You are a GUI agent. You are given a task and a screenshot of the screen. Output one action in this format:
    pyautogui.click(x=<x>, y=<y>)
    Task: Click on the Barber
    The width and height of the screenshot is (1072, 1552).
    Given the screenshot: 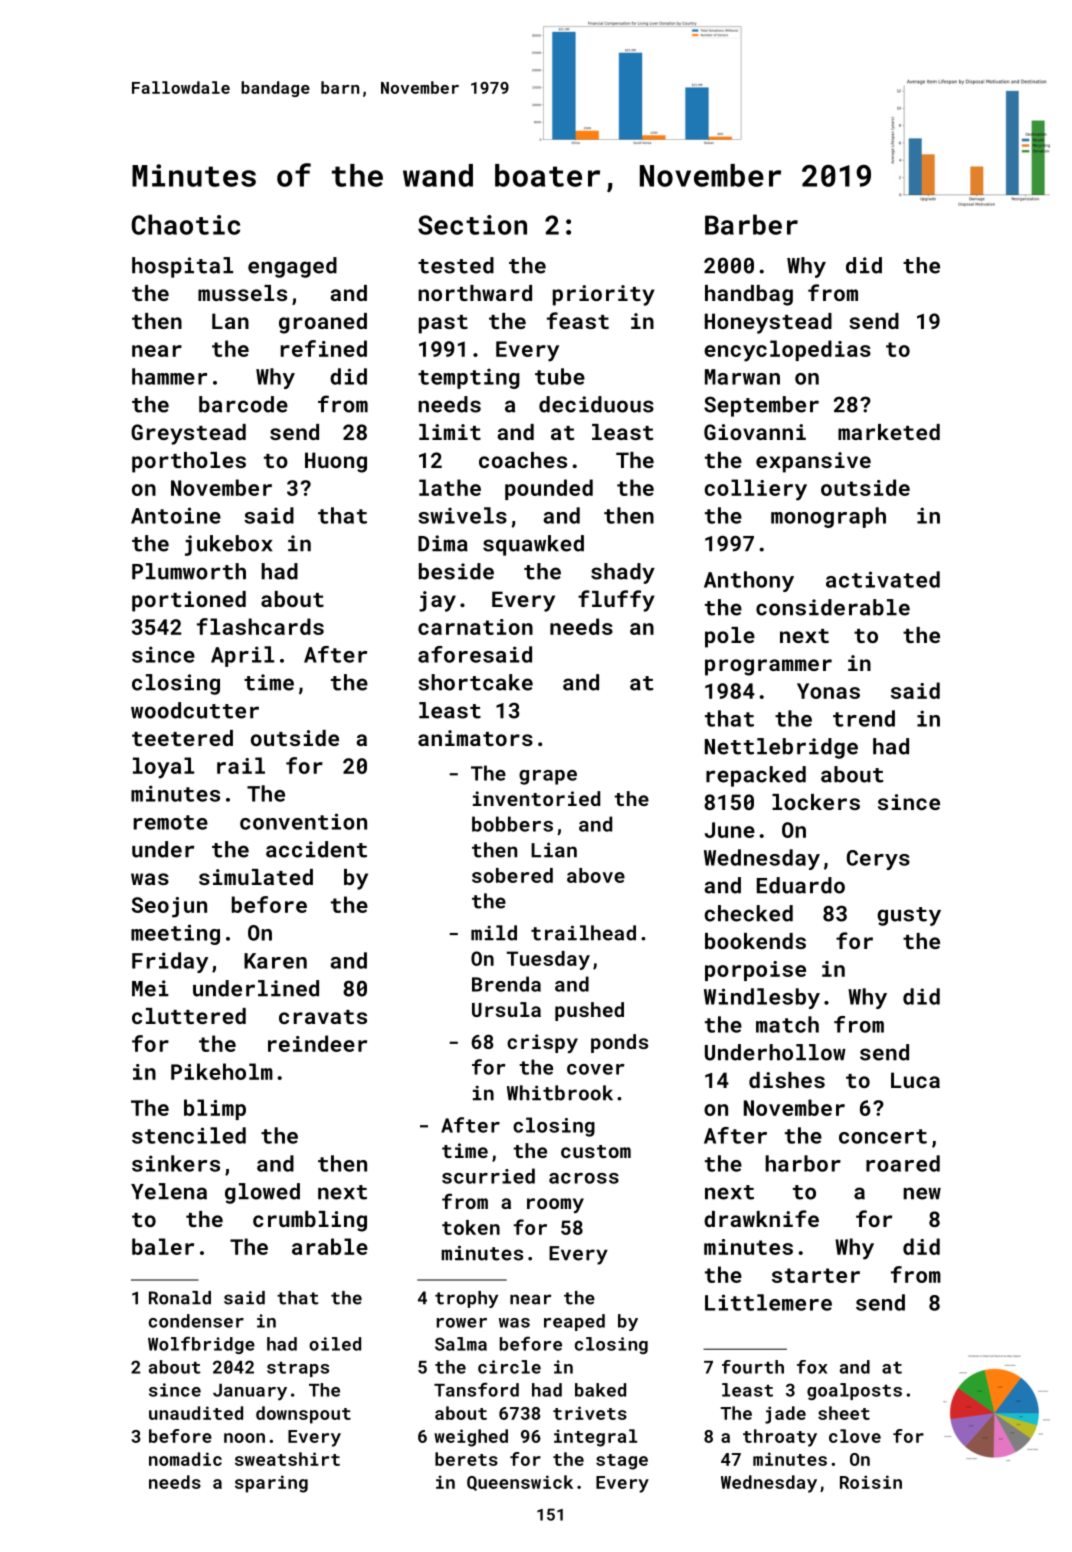 What is the action you would take?
    pyautogui.click(x=751, y=224)
